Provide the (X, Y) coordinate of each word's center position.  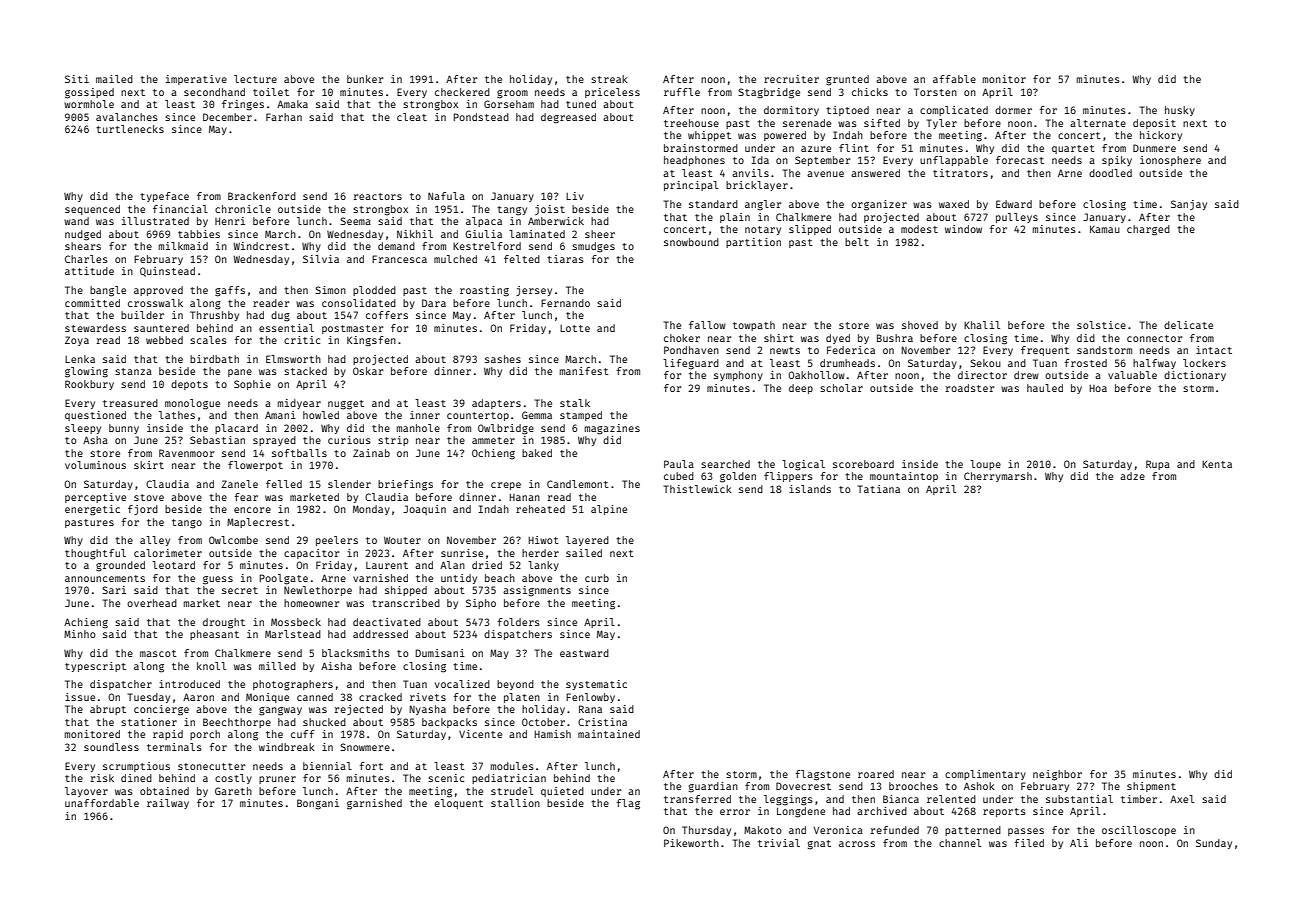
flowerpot (255, 466)
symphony (738, 376)
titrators (960, 173)
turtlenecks (130, 129)
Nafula (446, 196)
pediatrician (509, 779)
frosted (1086, 363)
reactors (378, 196)
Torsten (935, 92)
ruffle (682, 92)
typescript (95, 667)
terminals (174, 747)
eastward (584, 653)
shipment (1151, 787)
